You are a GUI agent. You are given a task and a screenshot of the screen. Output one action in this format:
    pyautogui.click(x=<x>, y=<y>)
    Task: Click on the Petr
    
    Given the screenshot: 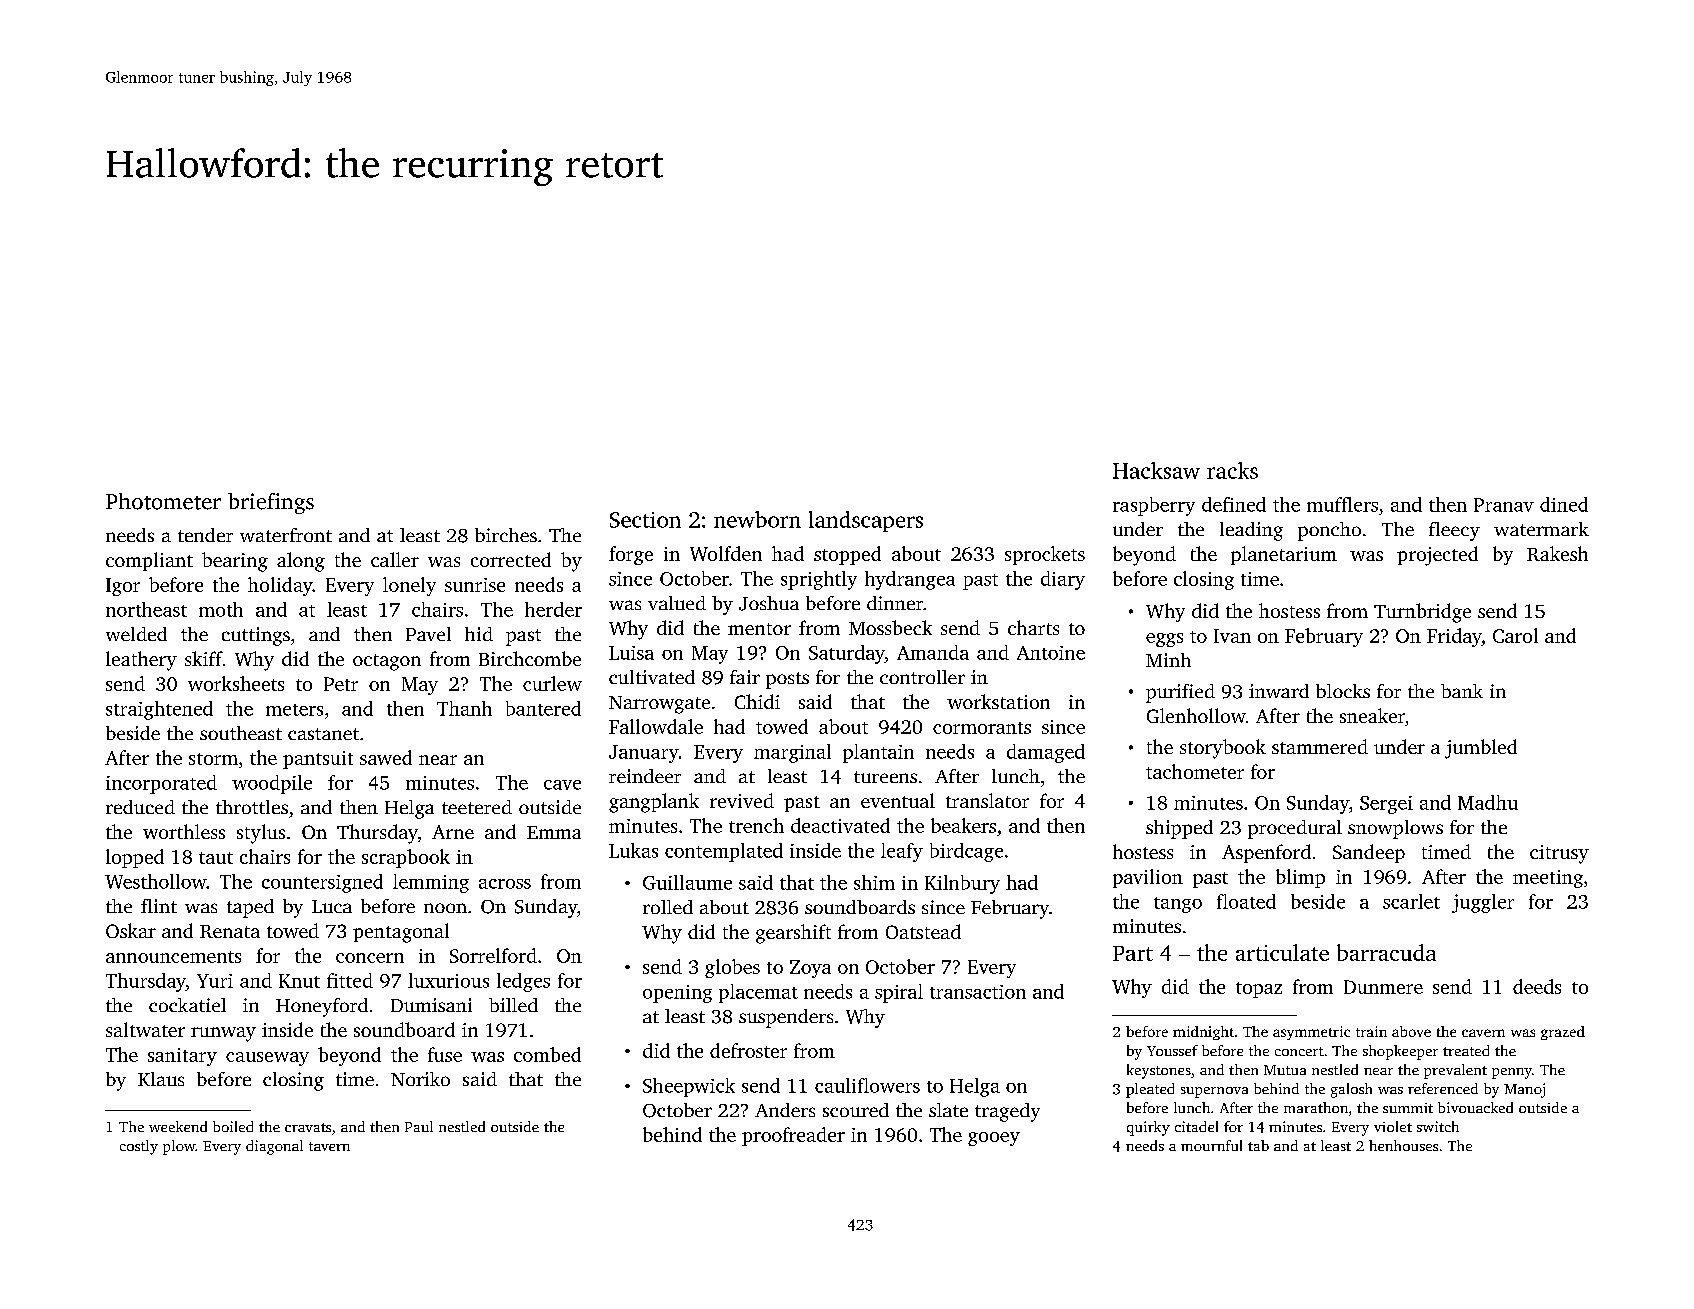 What is the action you would take?
    pyautogui.click(x=341, y=684)
